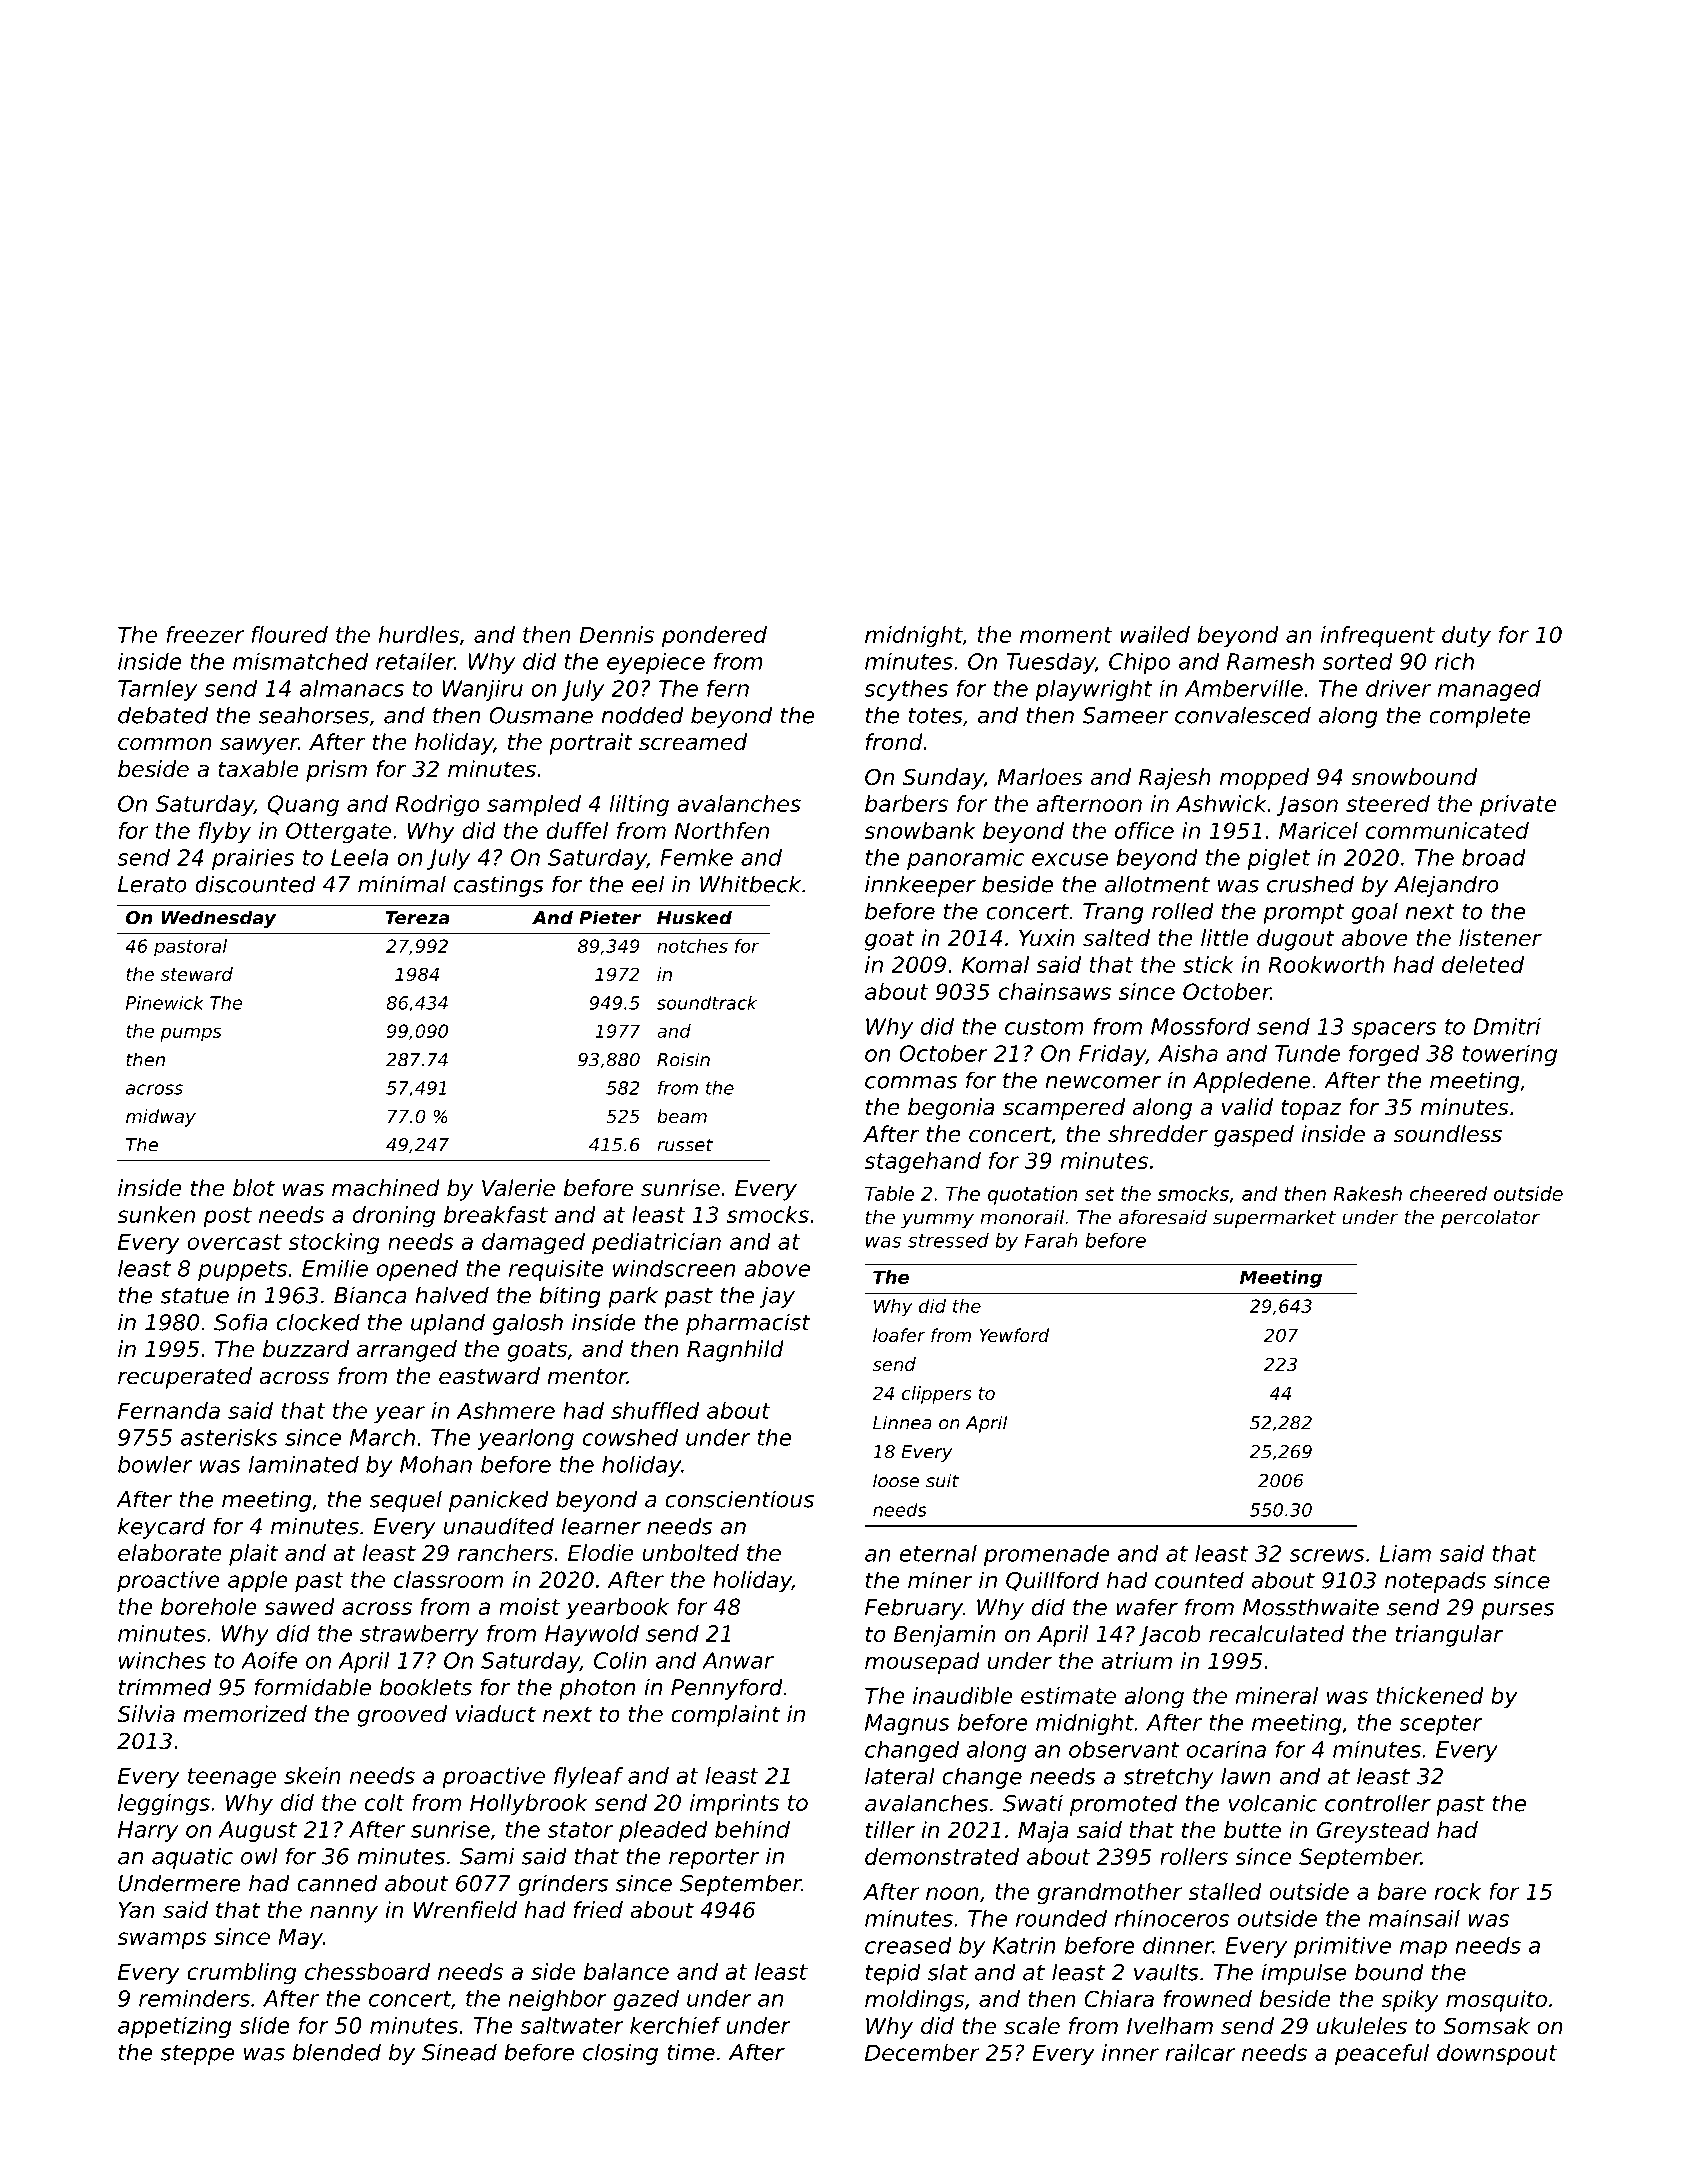 This image has width=1683, height=2178. I want to click on spacers, so click(1394, 1030).
